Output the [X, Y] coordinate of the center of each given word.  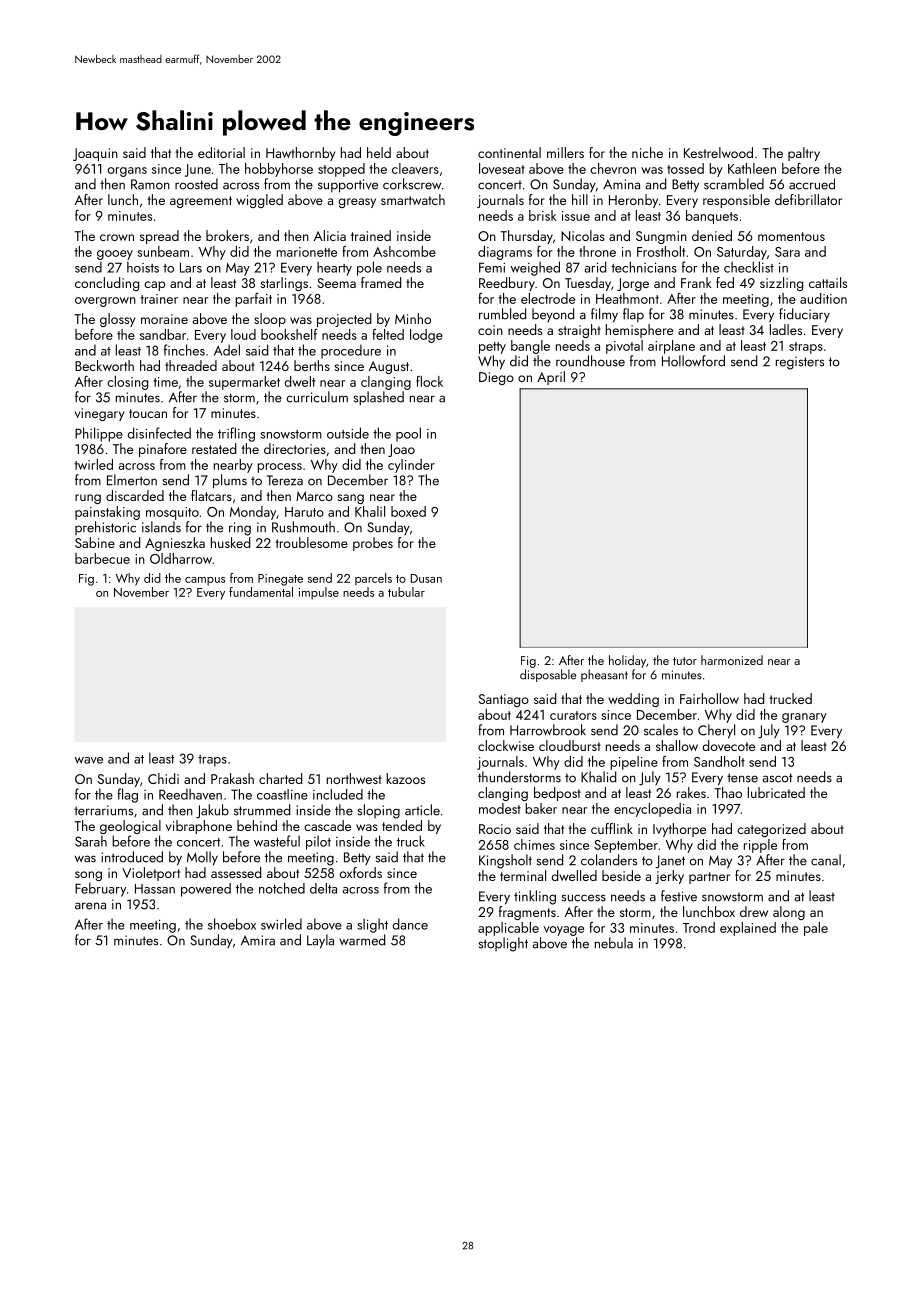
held [379, 152]
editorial [221, 152]
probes [373, 544]
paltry [804, 154]
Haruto [304, 512]
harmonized [732, 660]
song [88, 876]
